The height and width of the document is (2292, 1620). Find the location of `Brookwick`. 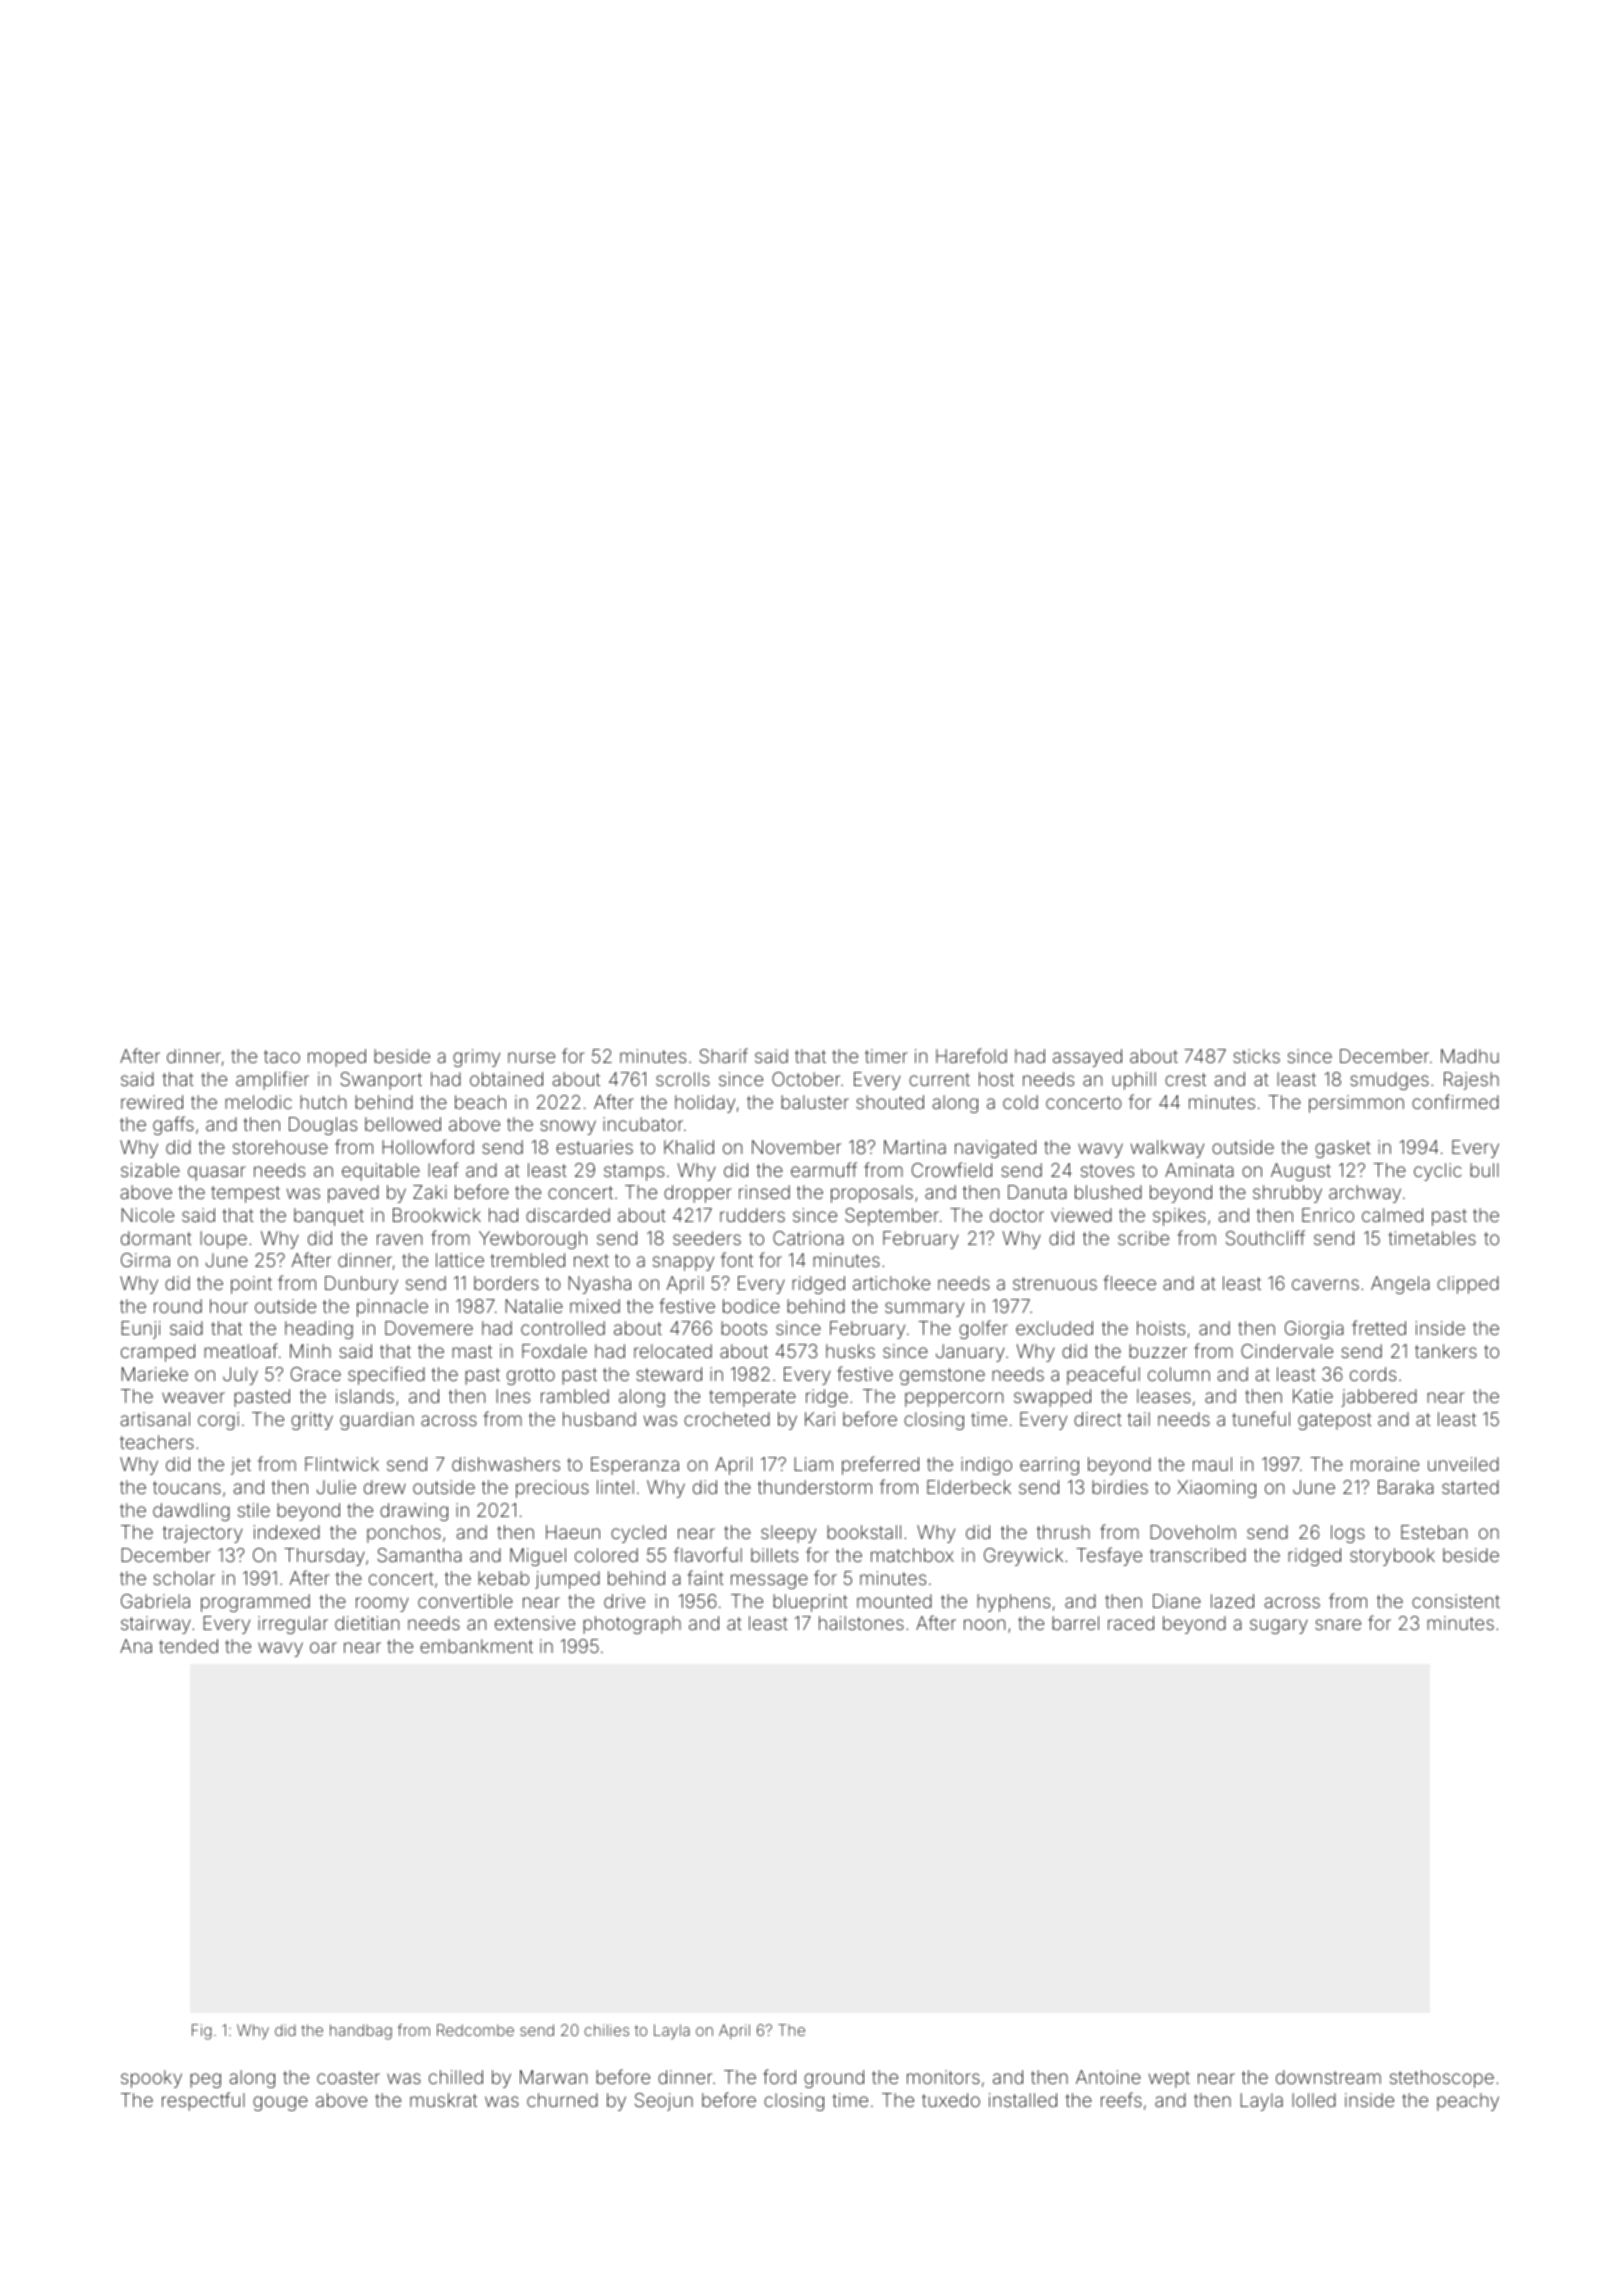

Brookwick is located at coordinates (437, 1215).
